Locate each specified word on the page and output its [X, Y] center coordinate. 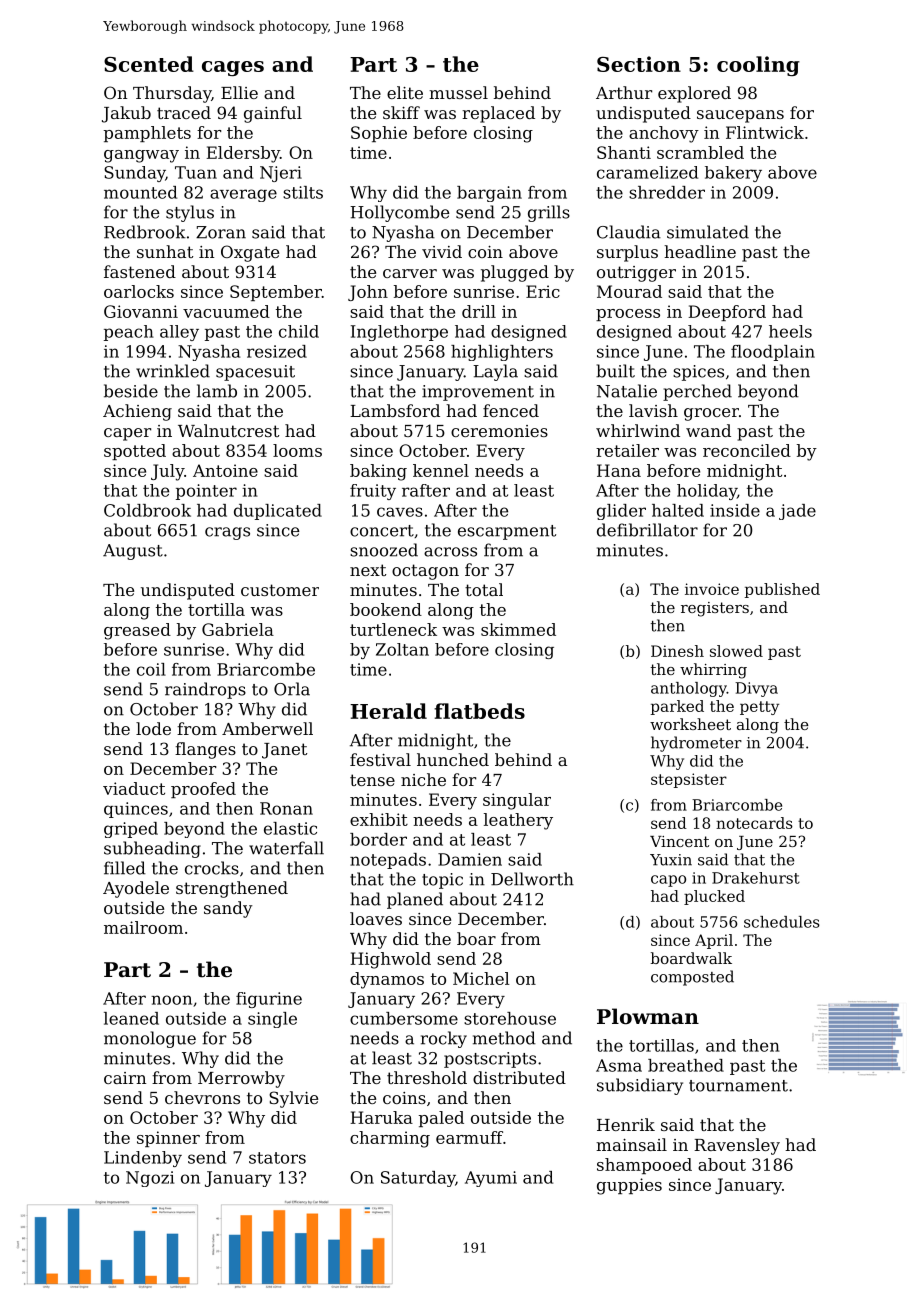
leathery [518, 821]
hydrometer [696, 744]
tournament [738, 1086]
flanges [205, 750]
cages [233, 68]
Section [639, 64]
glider [621, 512]
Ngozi [150, 1179]
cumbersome [404, 1018]
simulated [708, 232]
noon [171, 1000]
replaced [498, 114]
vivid [442, 251]
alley [179, 333]
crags [227, 533]
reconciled [747, 450]
